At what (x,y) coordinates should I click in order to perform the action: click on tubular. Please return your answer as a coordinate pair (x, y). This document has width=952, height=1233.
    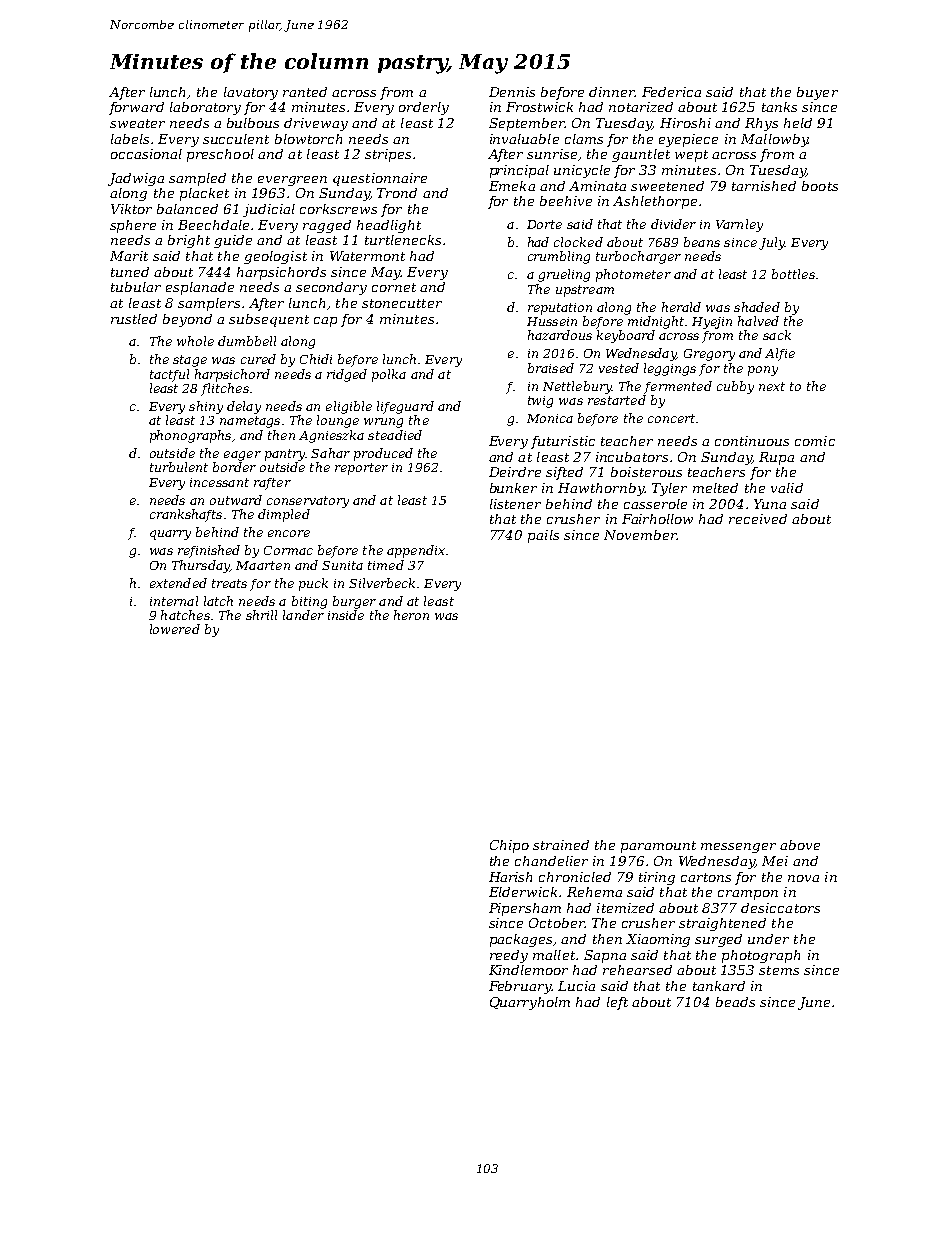
    Looking at the image, I should click on (136, 287).
